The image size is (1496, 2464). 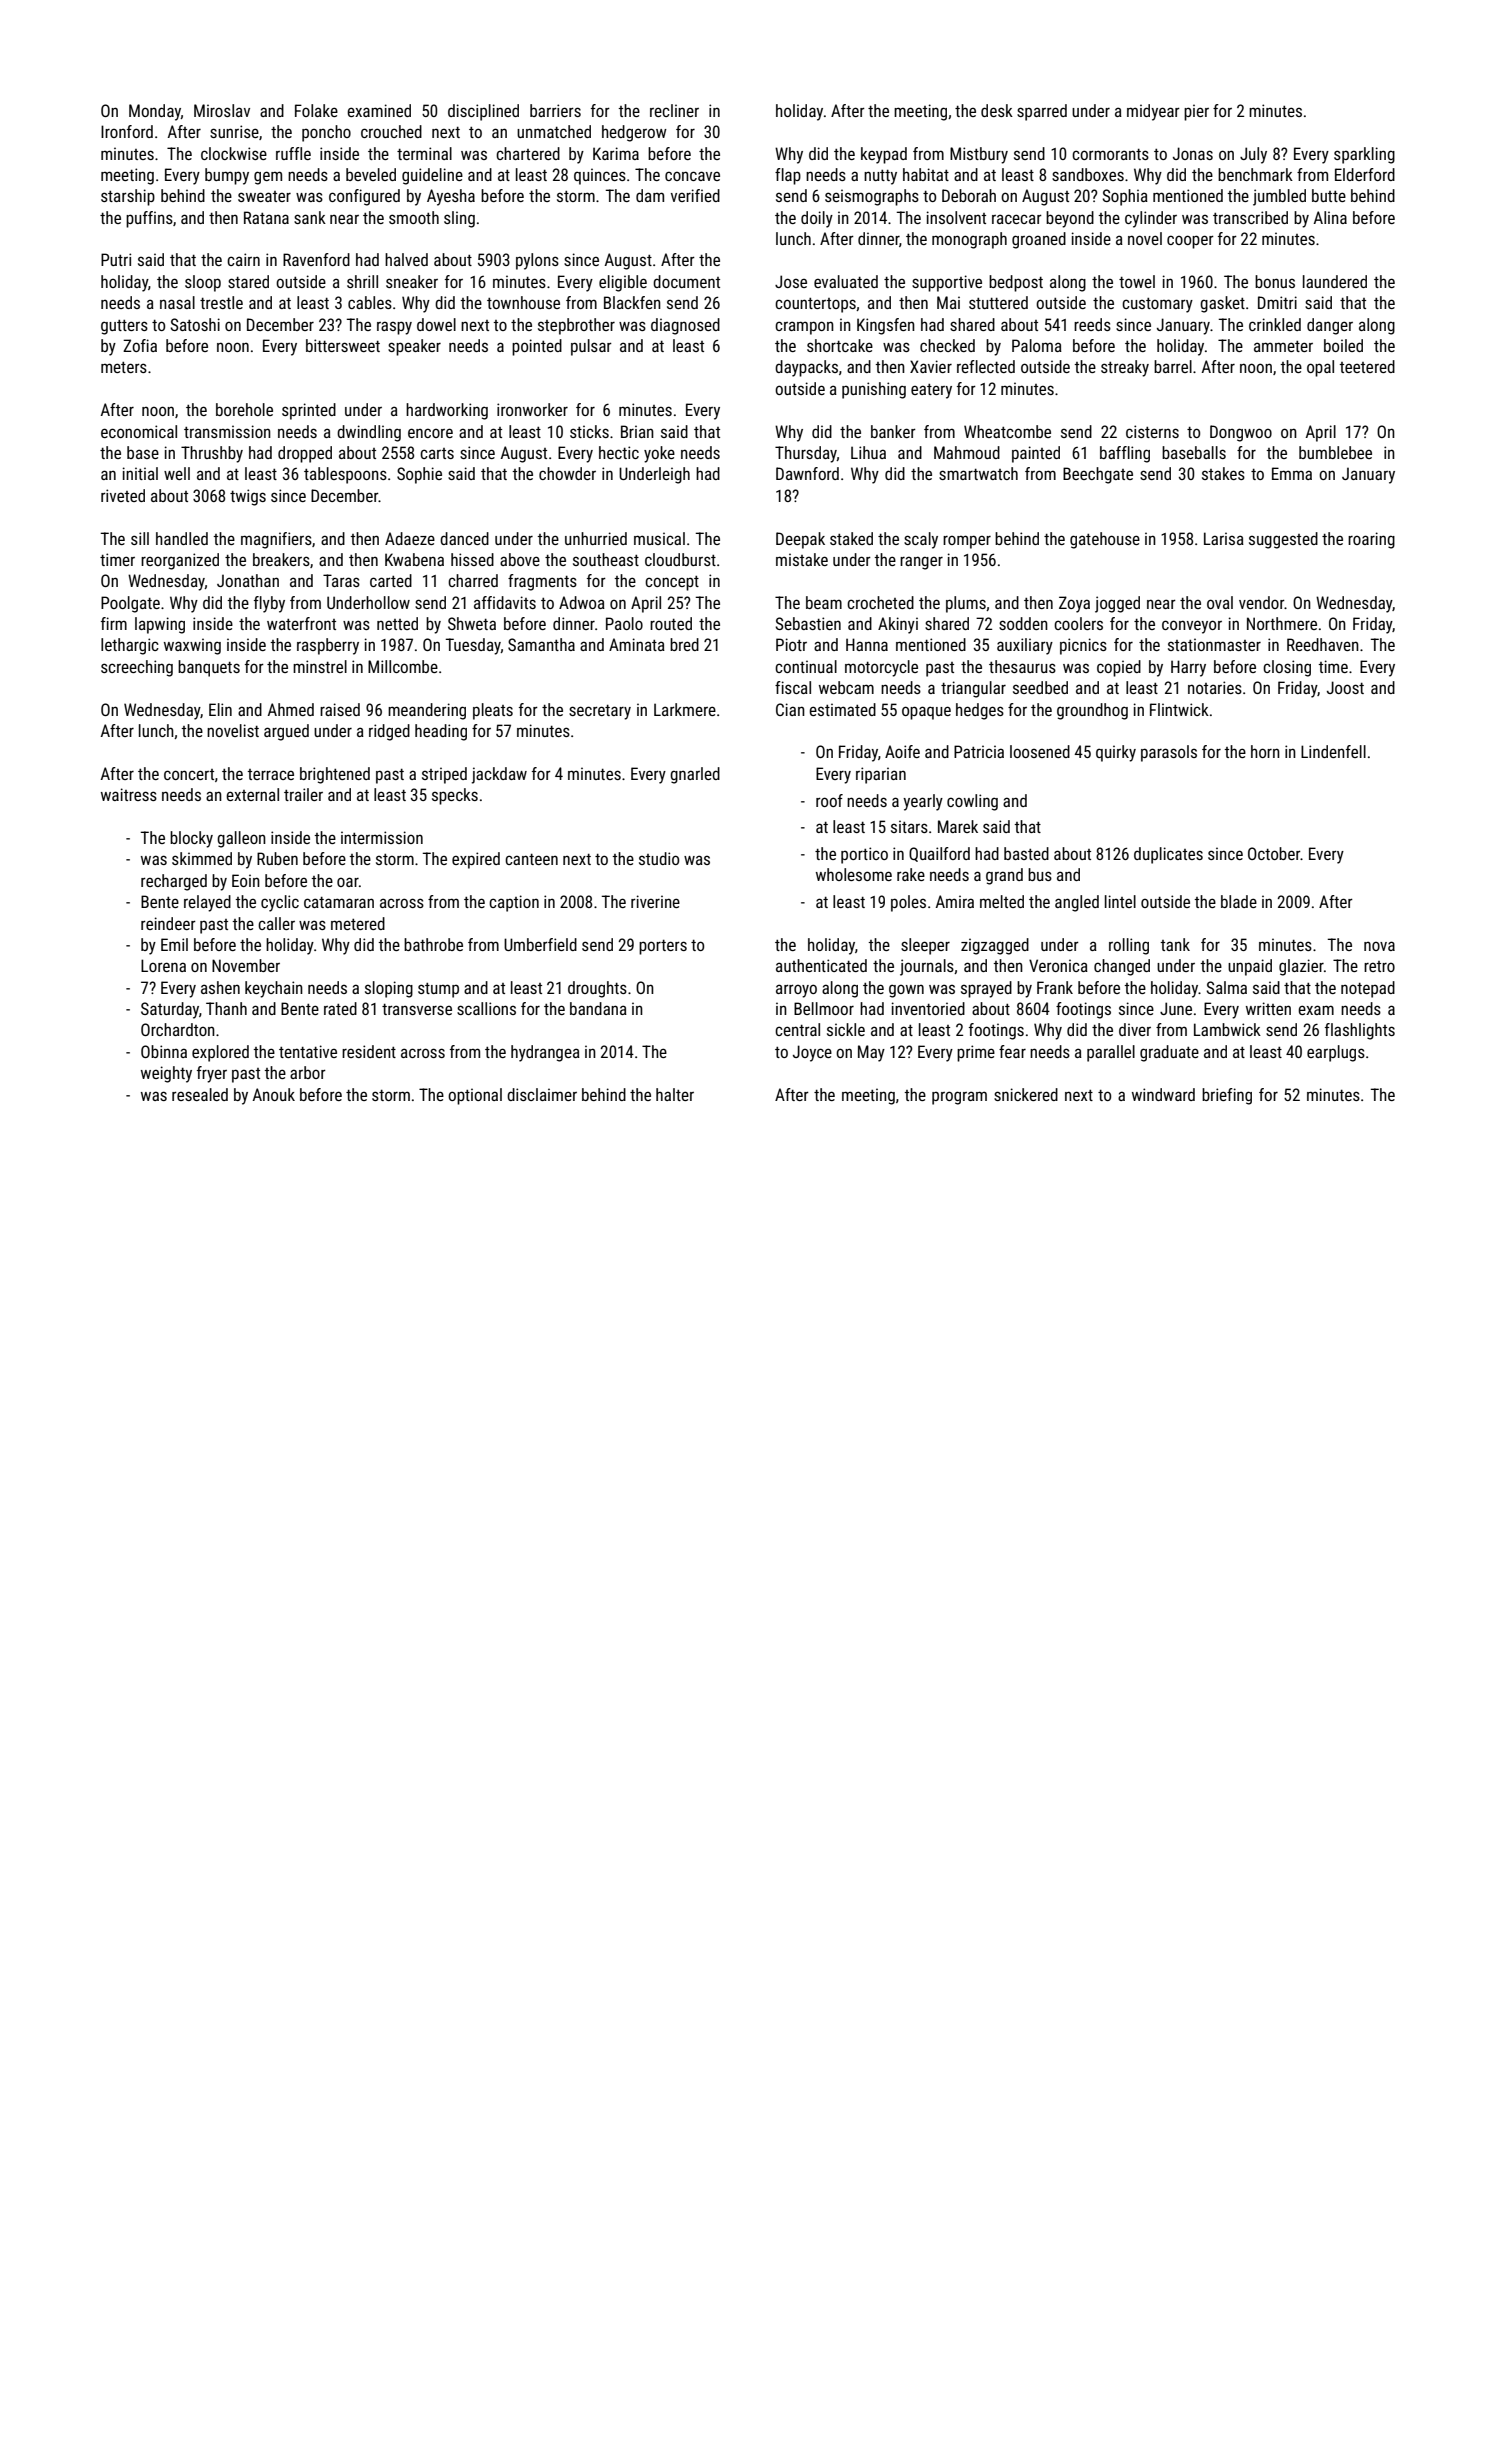 I want to click on Joost, so click(x=1345, y=687).
